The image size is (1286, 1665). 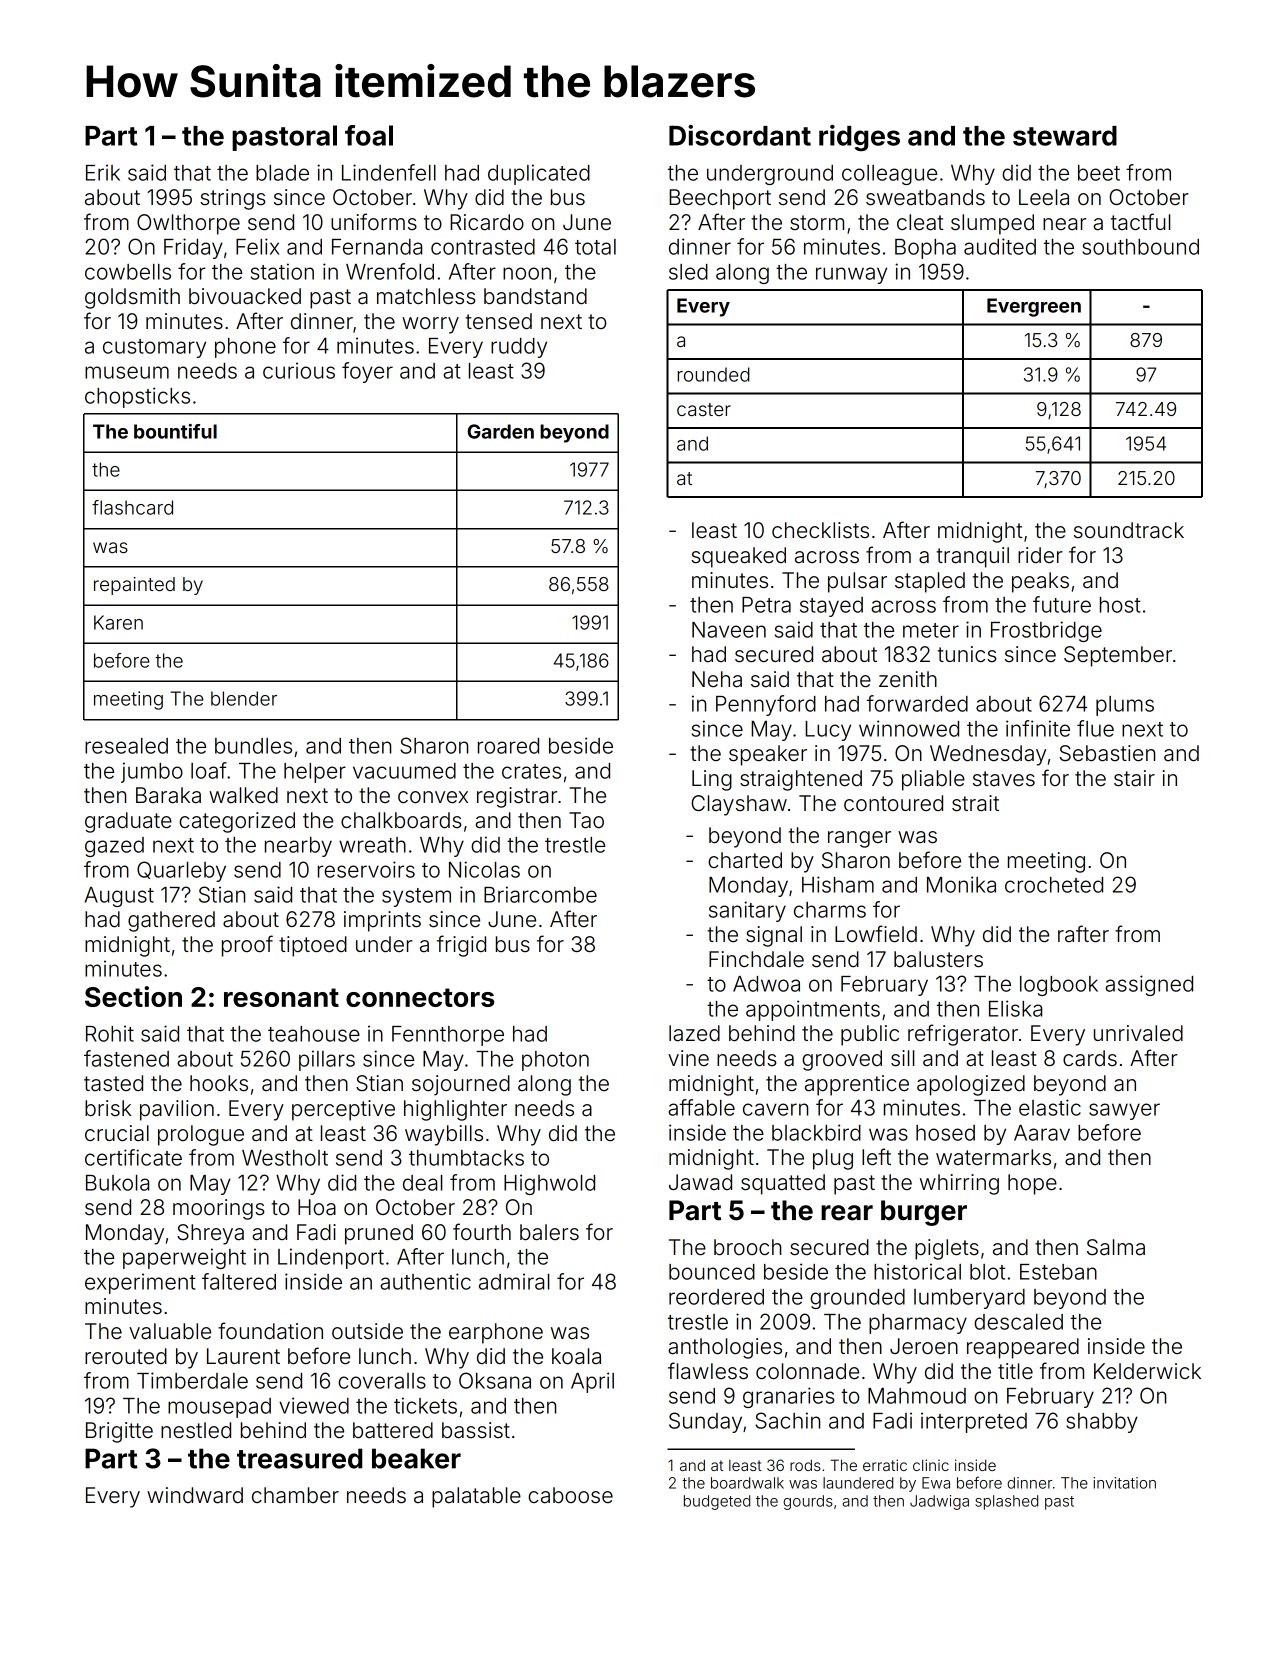 What do you see at coordinates (281, 997) in the screenshot?
I see `resonant` at bounding box center [281, 997].
